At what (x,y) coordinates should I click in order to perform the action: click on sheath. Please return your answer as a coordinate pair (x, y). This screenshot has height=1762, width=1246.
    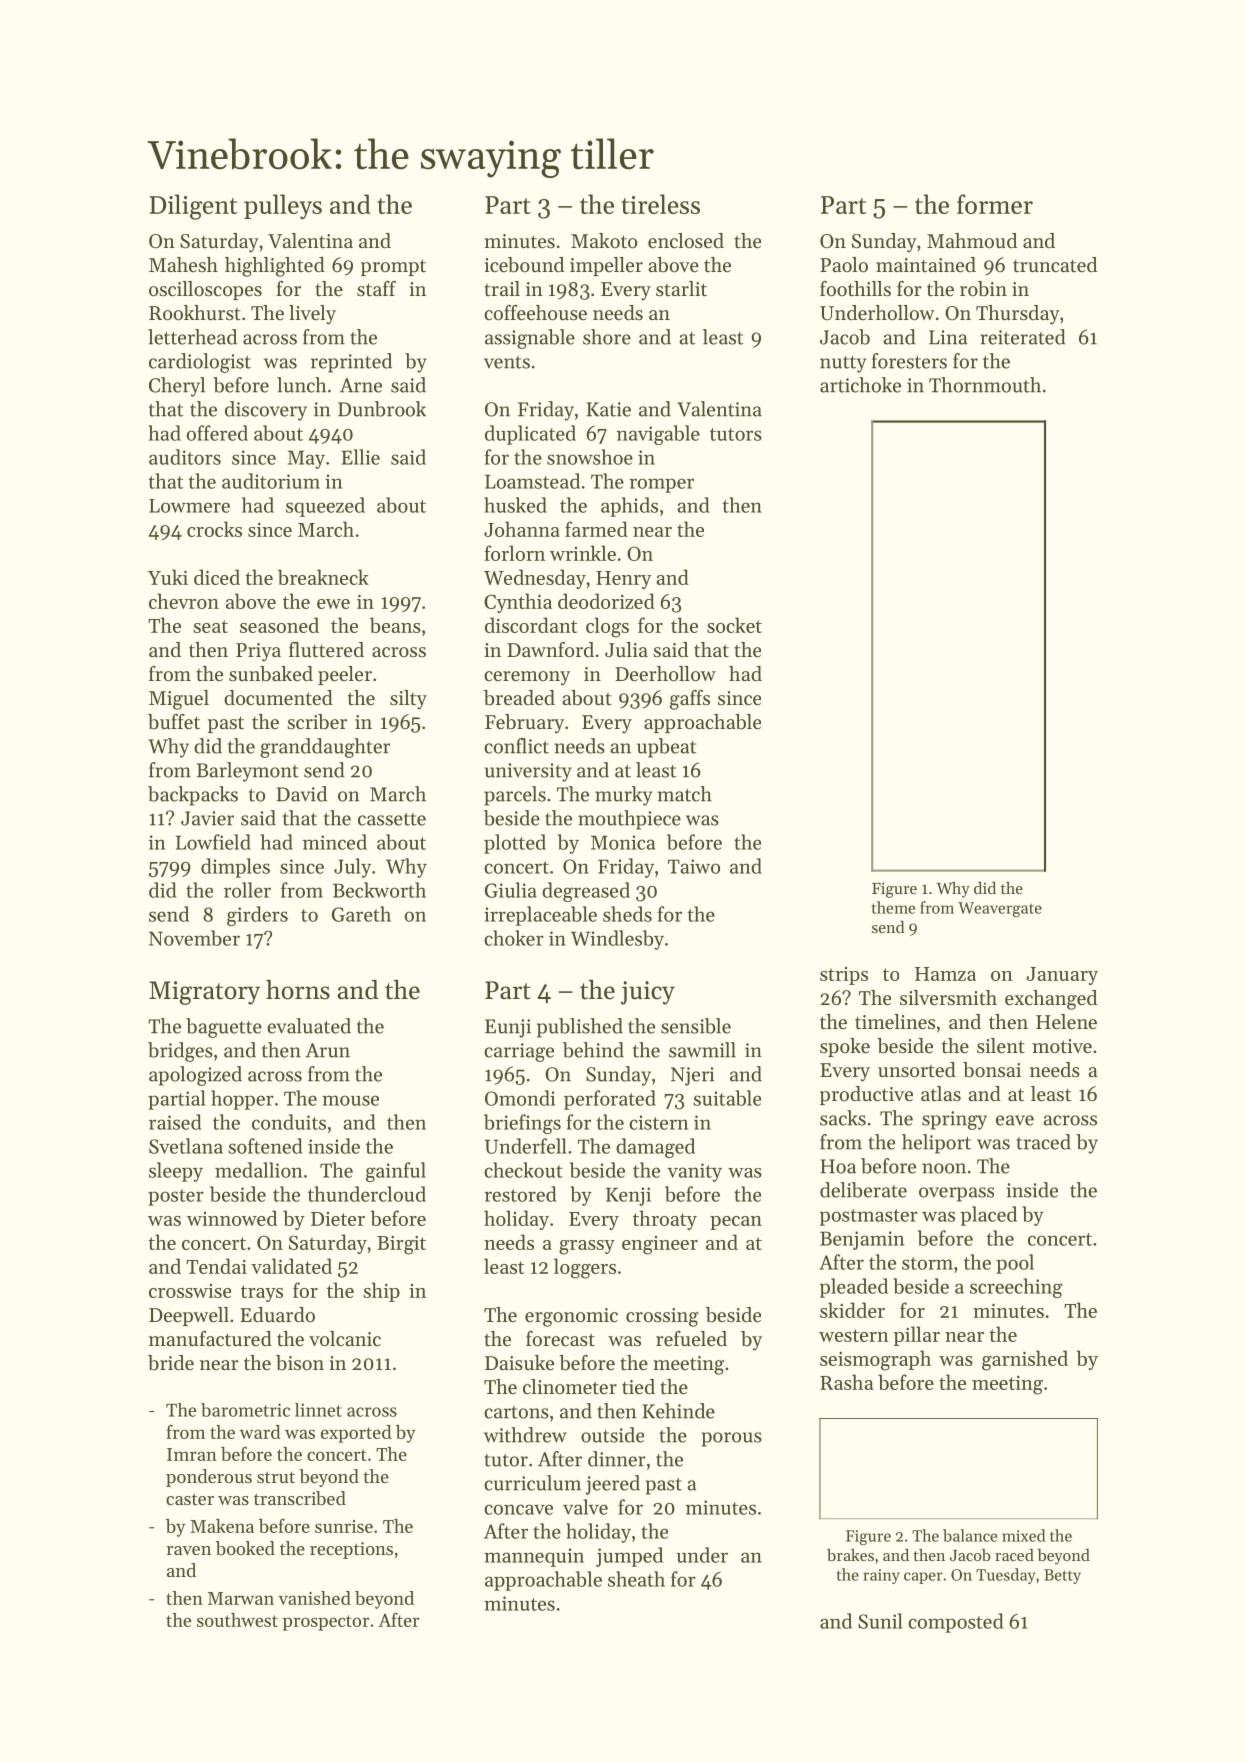
    Looking at the image, I should click on (636, 1579).
